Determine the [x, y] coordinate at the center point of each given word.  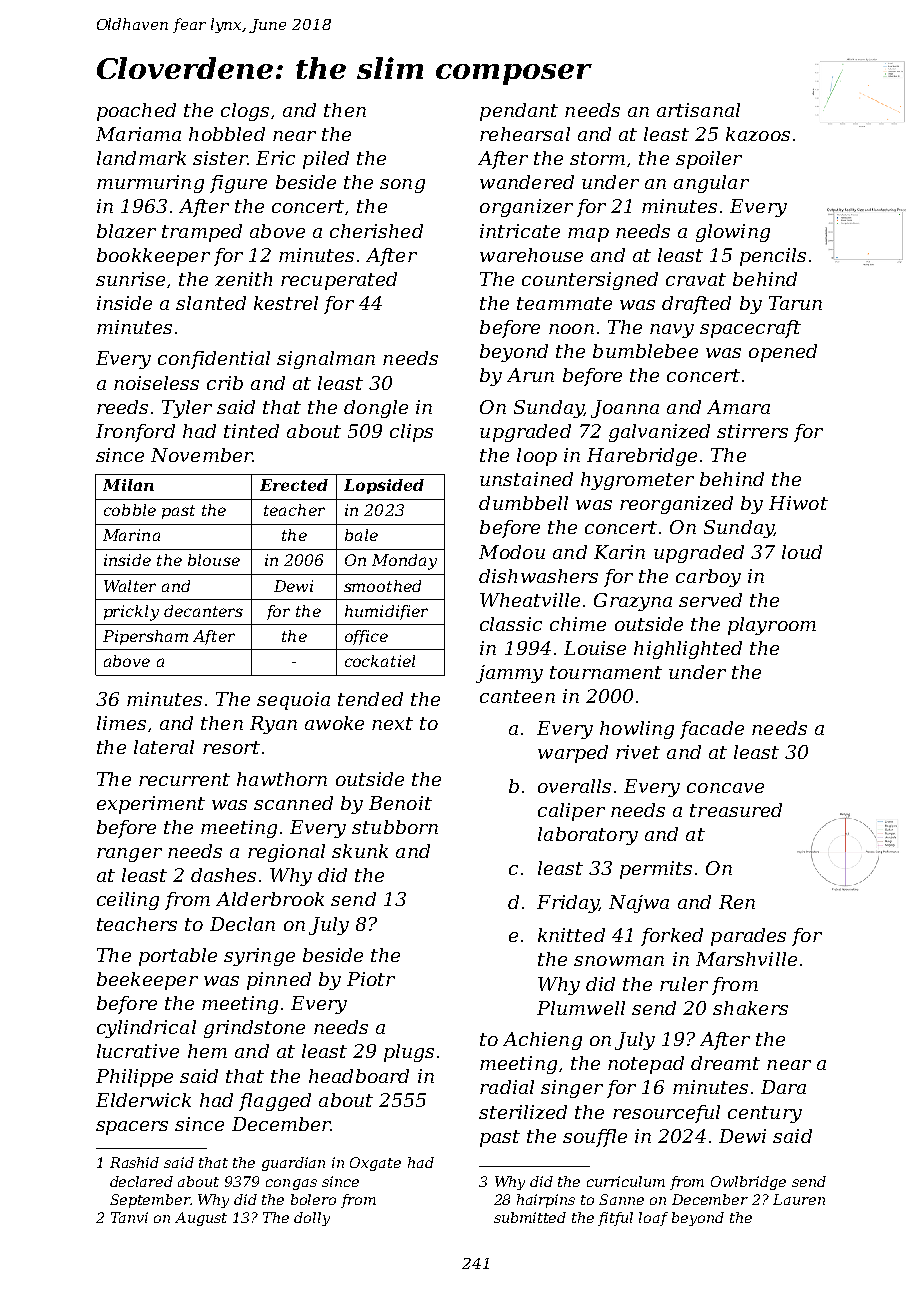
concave [725, 788]
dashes [223, 875]
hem [207, 1051]
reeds [122, 407]
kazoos [758, 134]
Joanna [625, 409]
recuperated [339, 281]
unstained [526, 479]
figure [238, 184]
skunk [360, 851]
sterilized [523, 1112]
